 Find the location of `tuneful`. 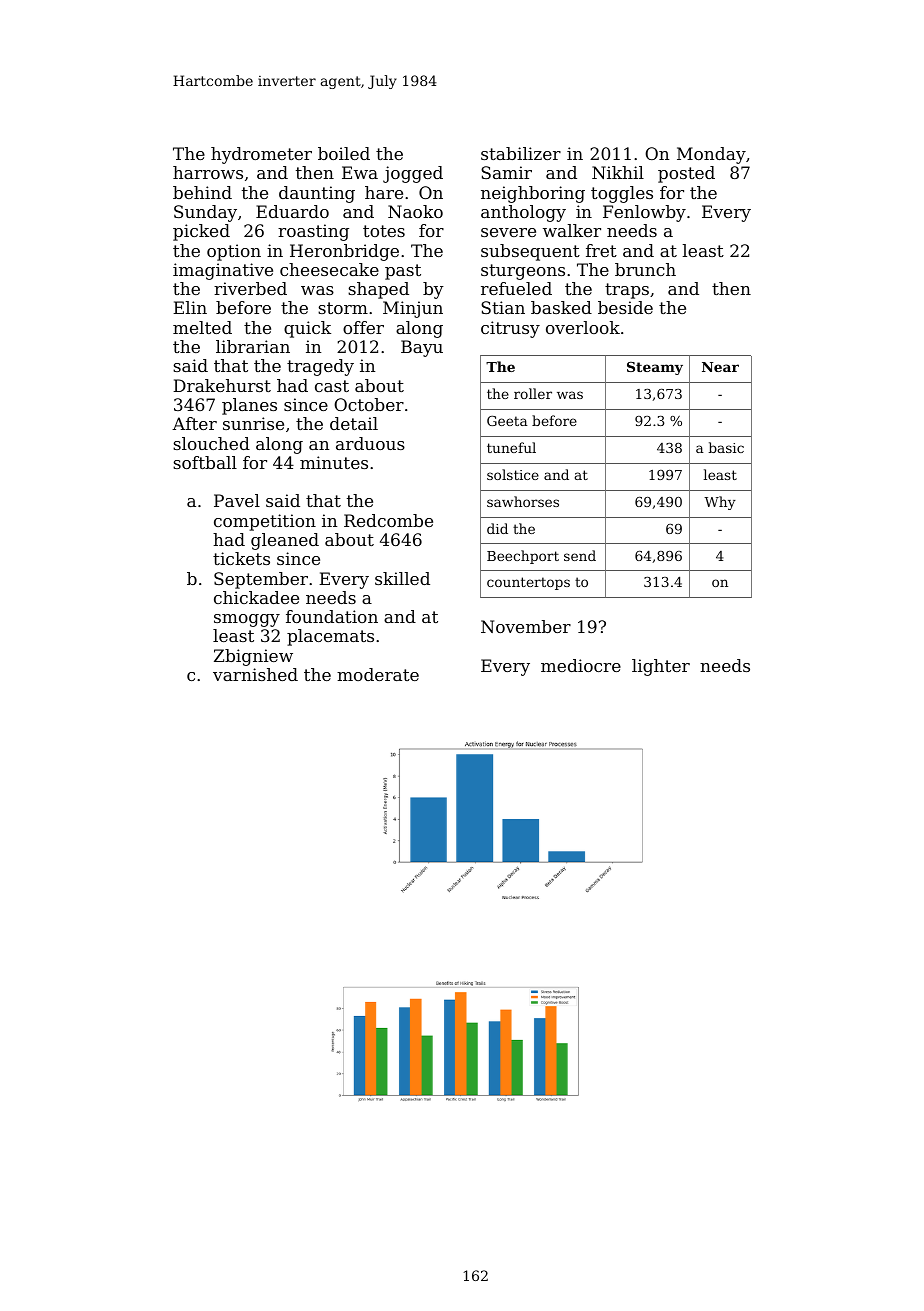

tuneful is located at coordinates (511, 447).
